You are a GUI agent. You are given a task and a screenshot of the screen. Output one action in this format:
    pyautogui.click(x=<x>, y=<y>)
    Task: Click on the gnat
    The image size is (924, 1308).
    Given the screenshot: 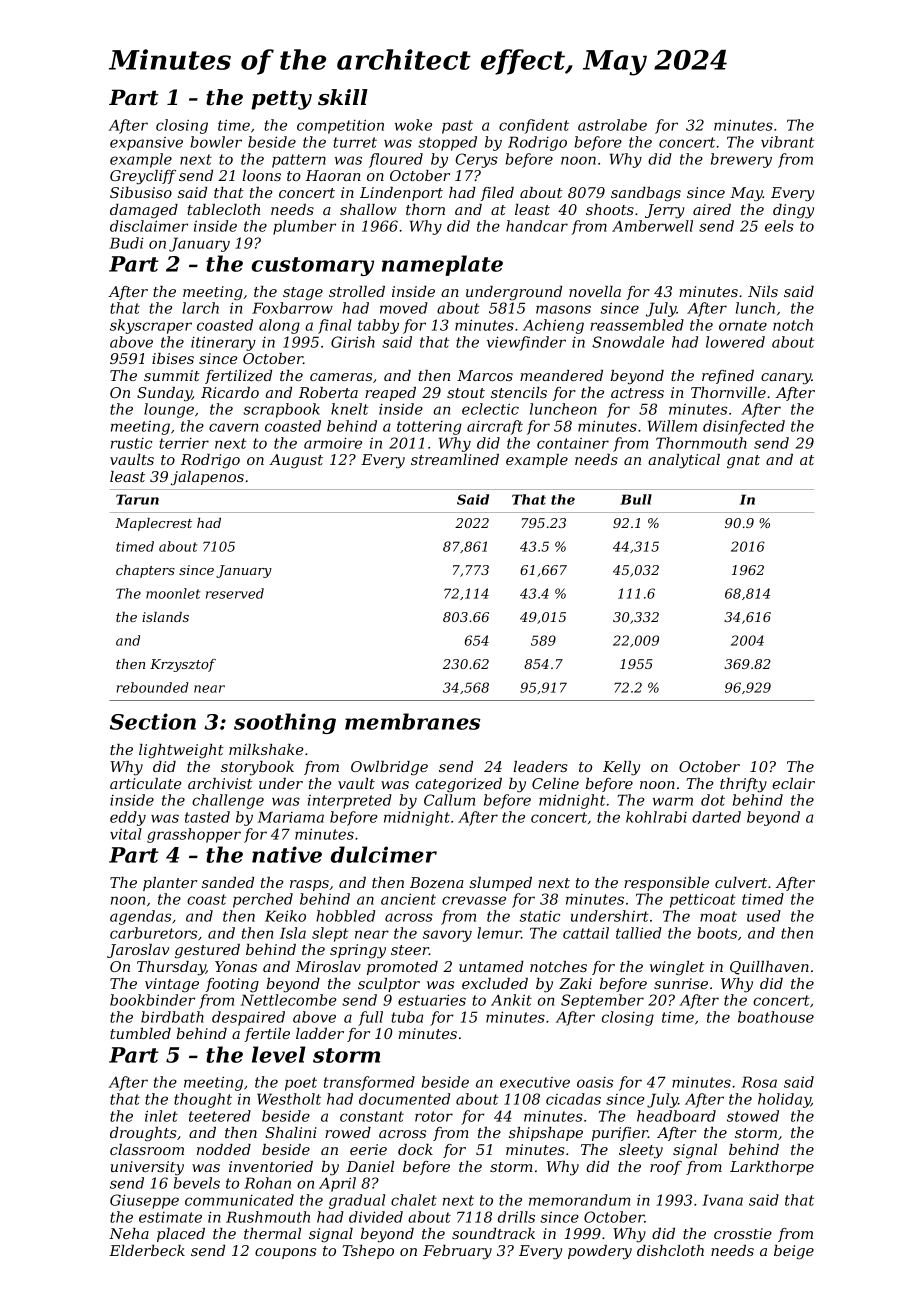 What is the action you would take?
    pyautogui.click(x=743, y=462)
